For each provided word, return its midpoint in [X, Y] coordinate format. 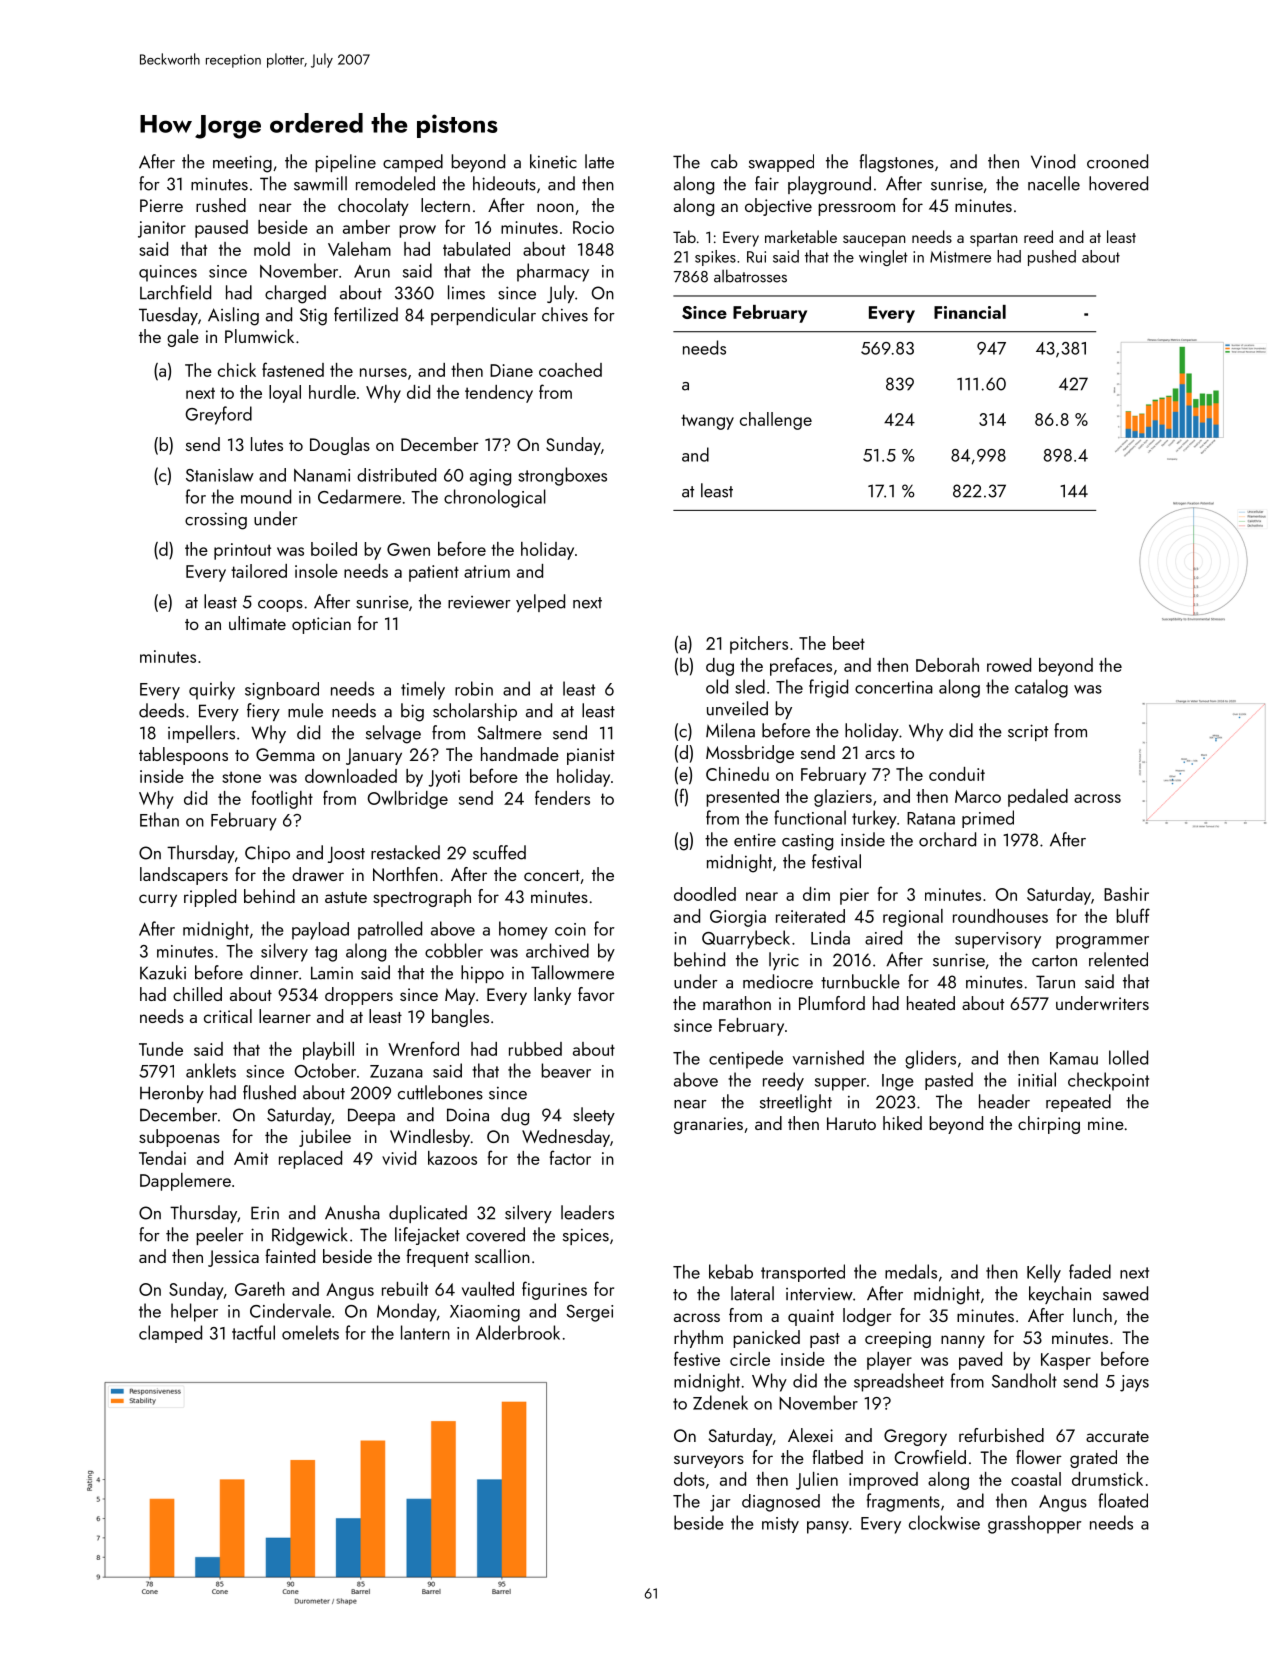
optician [321, 625]
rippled [210, 898]
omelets [310, 1332]
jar [720, 1503]
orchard [947, 839]
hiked [902, 1123]
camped [413, 163]
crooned [1117, 161]
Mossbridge [750, 754]
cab [724, 161]
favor [596, 994]
